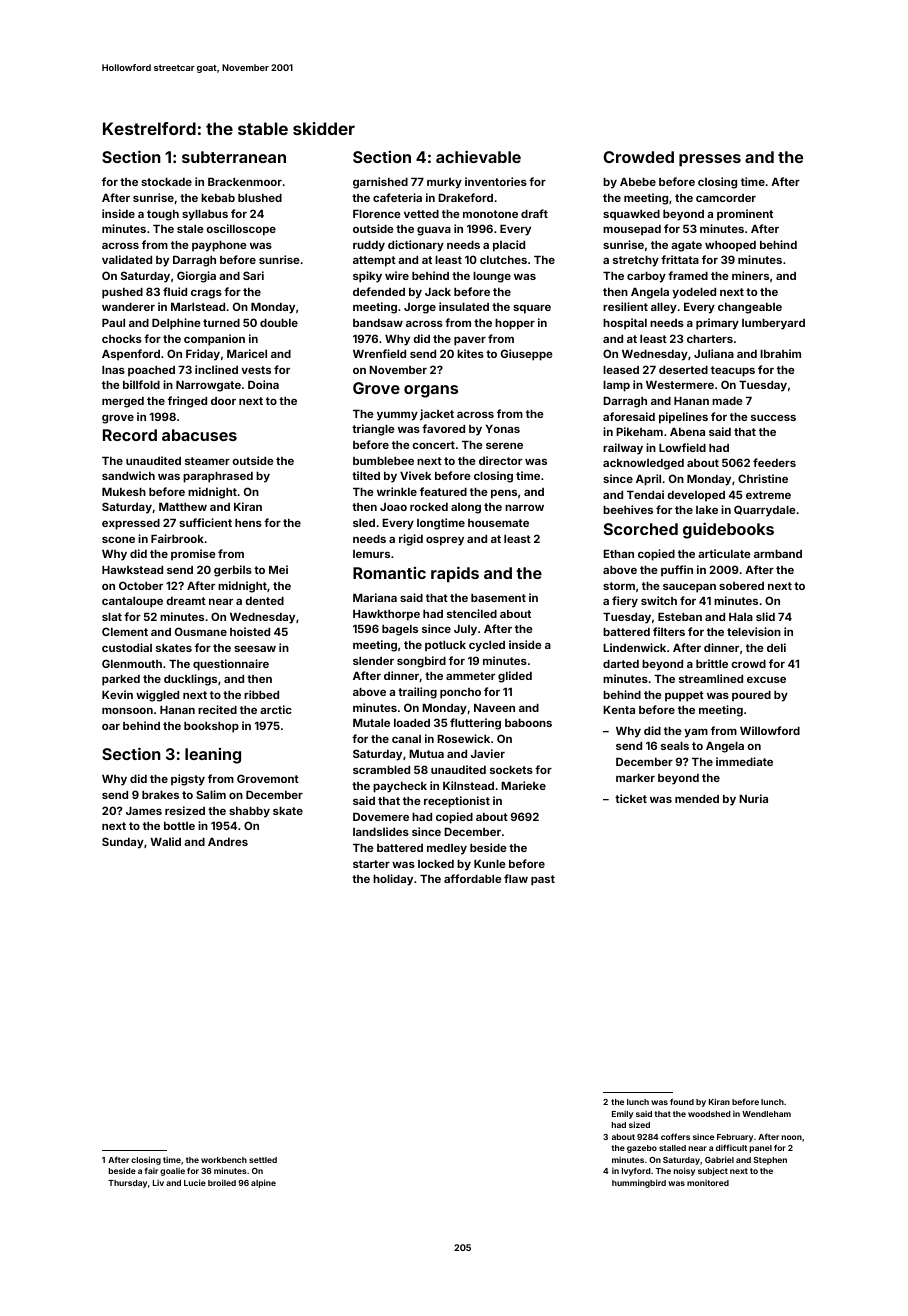  What do you see at coordinates (745, 215) in the page?
I see `prominent` at bounding box center [745, 215].
